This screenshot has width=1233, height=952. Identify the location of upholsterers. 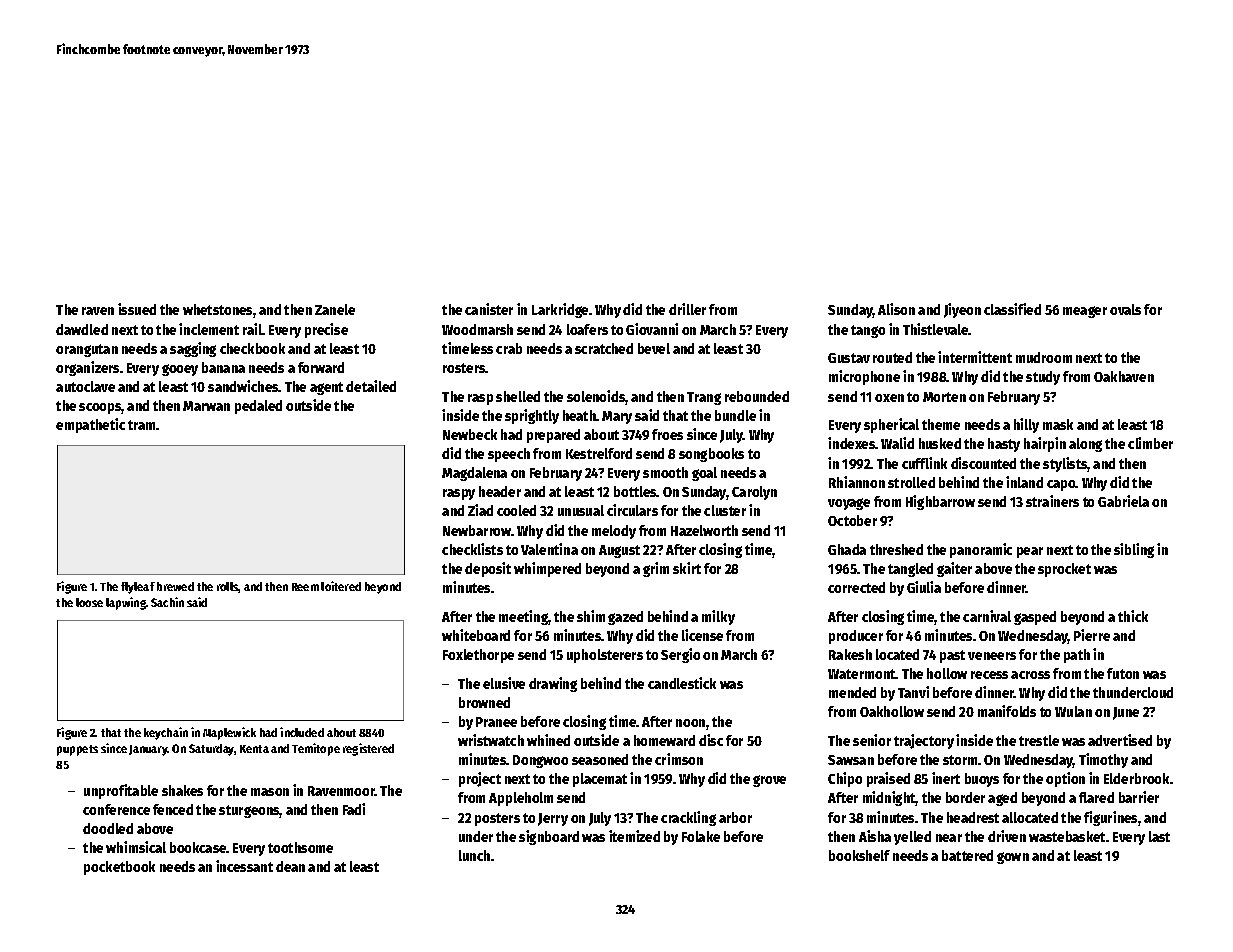
(605, 656).
